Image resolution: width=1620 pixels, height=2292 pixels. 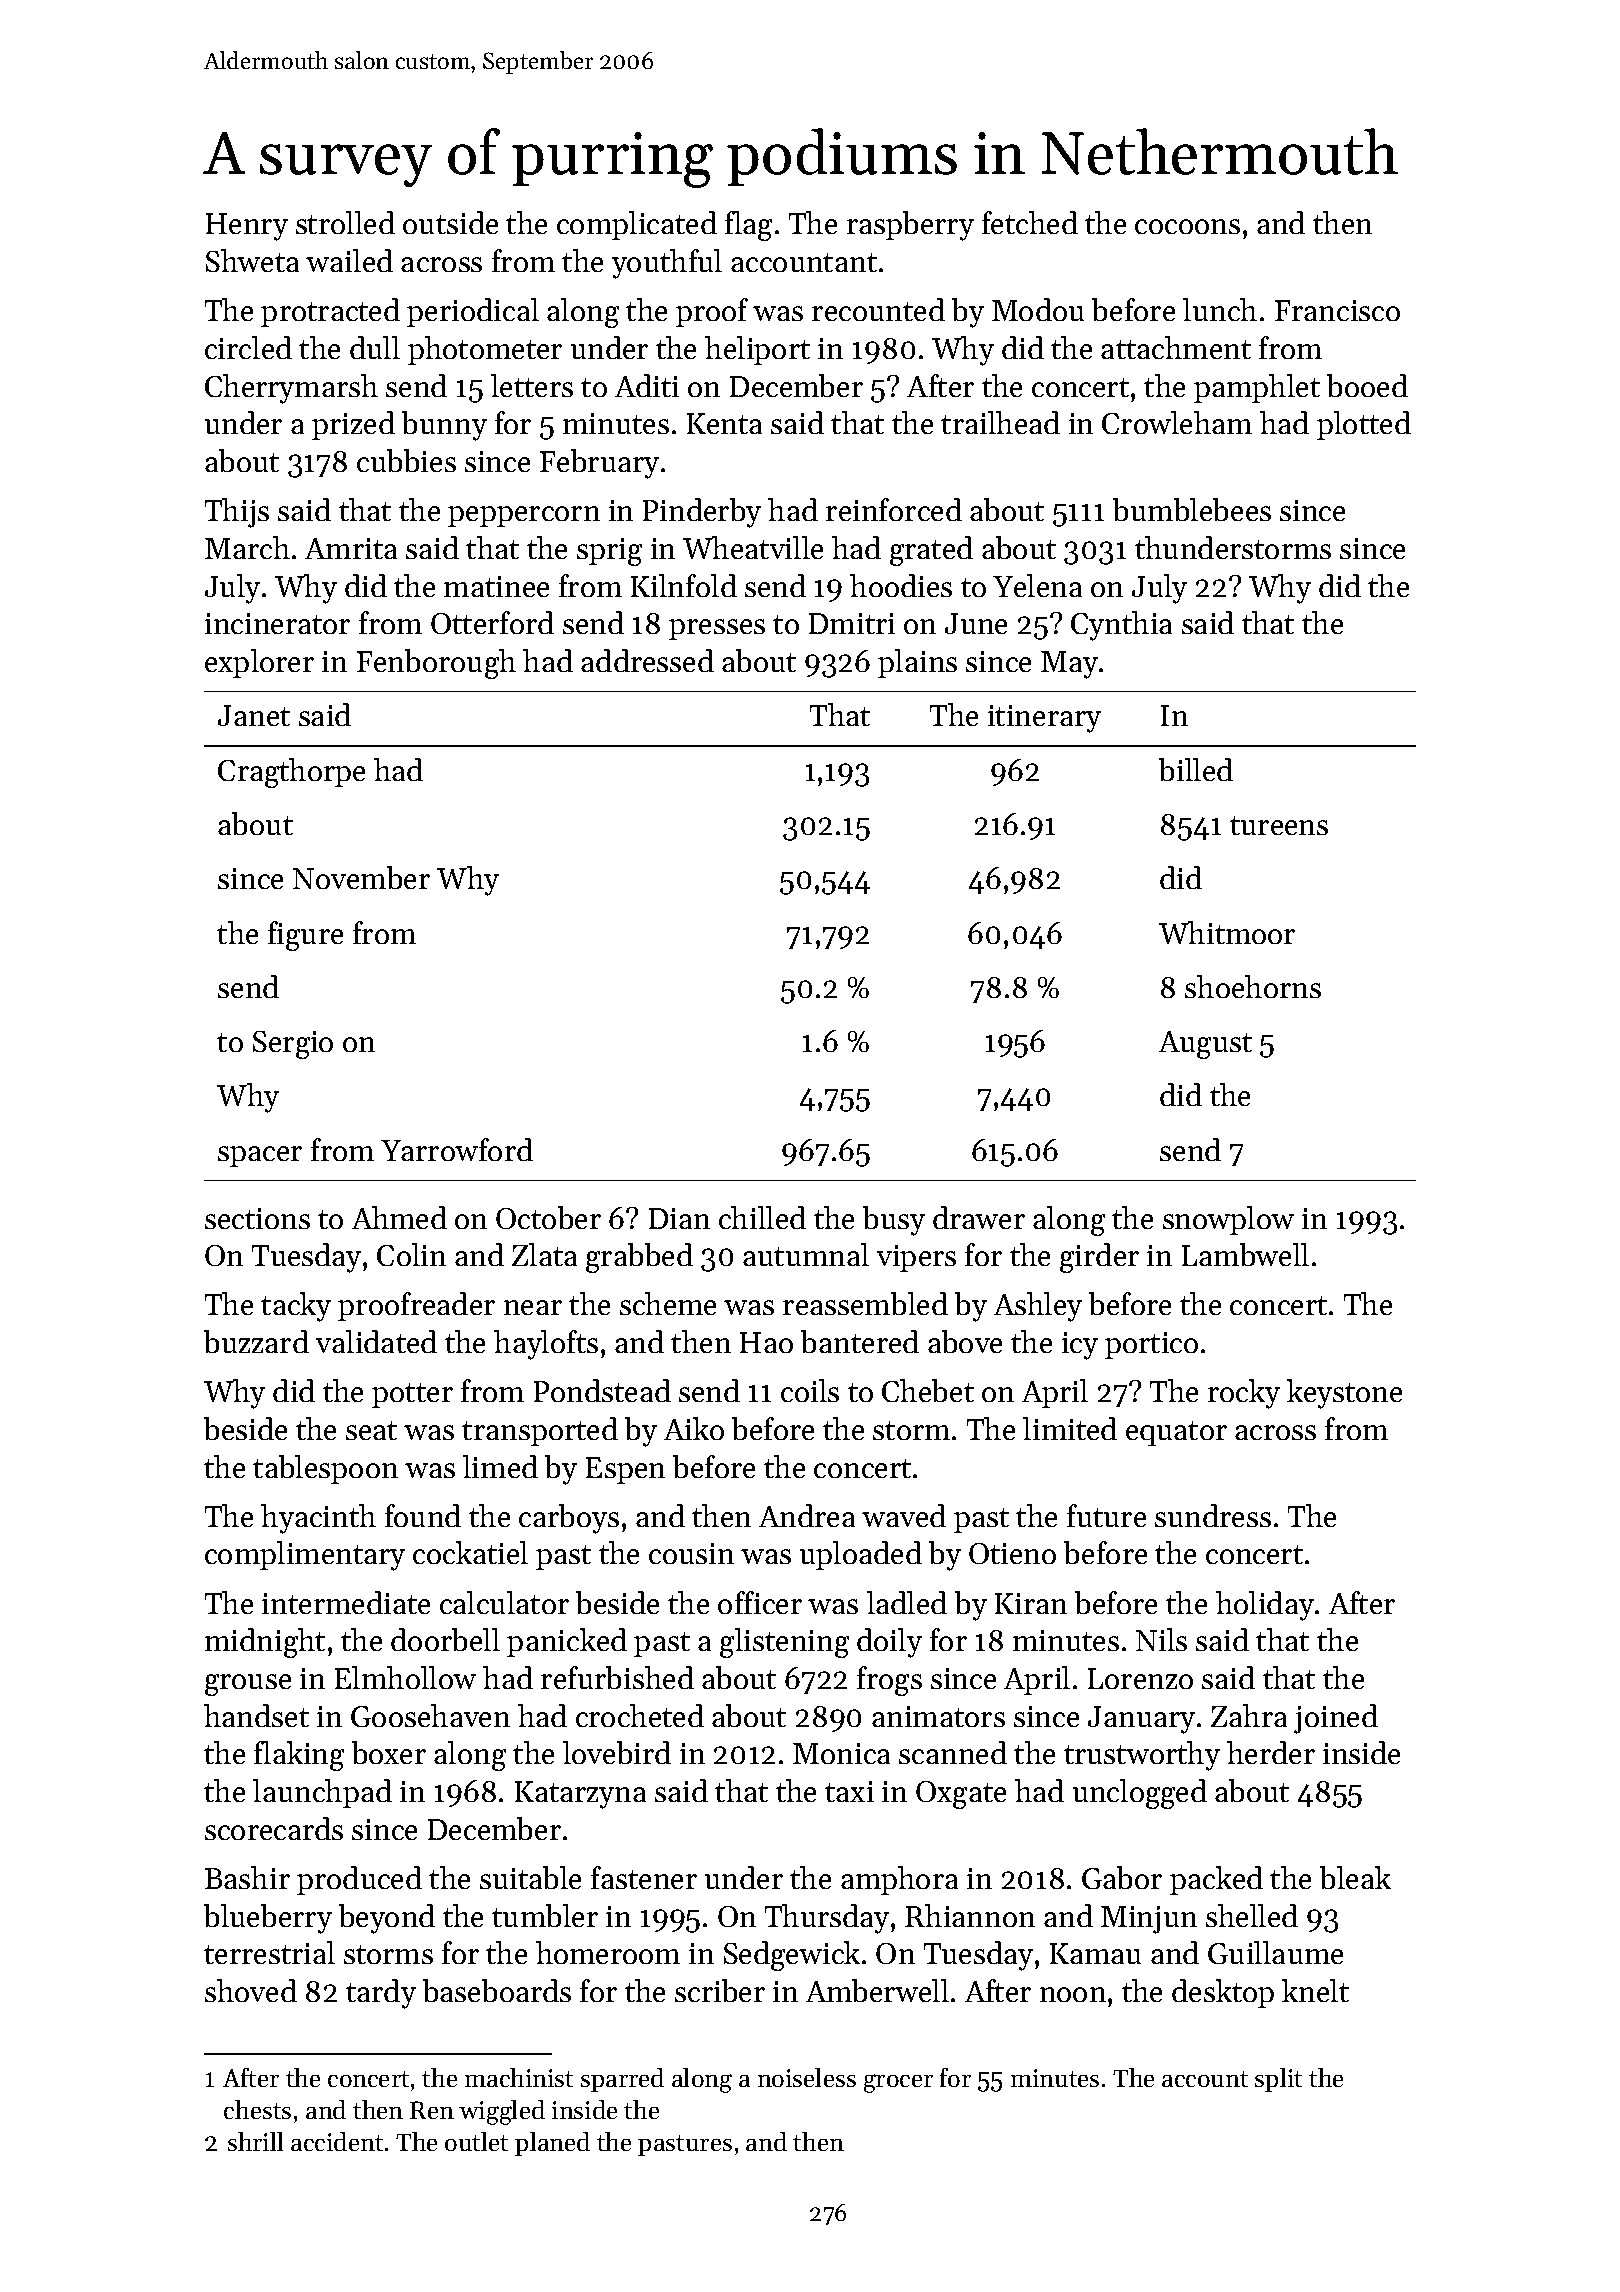 What do you see at coordinates (293, 1045) in the document?
I see `Sergio` at bounding box center [293, 1045].
